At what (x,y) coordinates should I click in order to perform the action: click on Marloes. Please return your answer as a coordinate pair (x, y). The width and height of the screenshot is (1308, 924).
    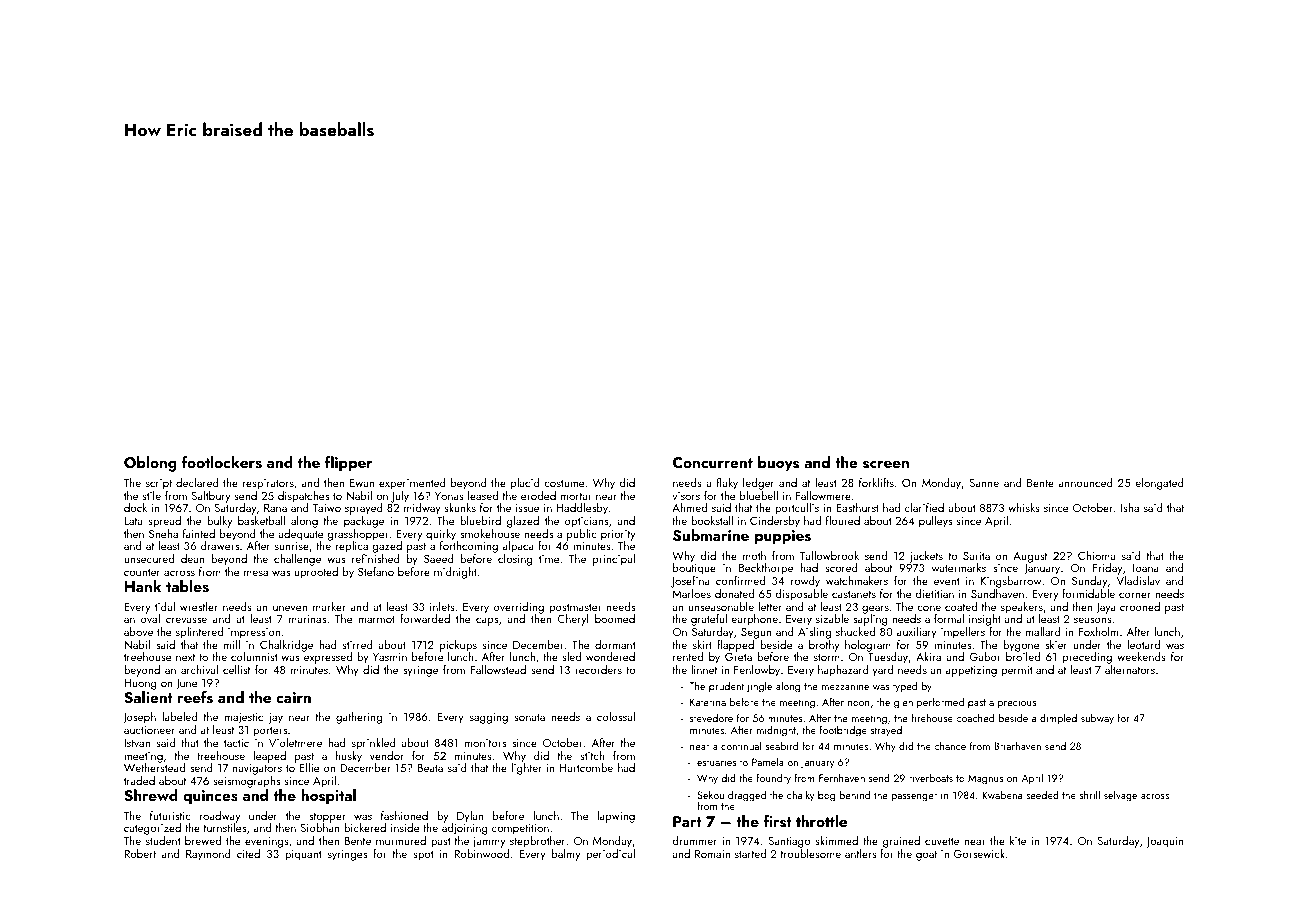
    Looking at the image, I should click on (692, 593).
